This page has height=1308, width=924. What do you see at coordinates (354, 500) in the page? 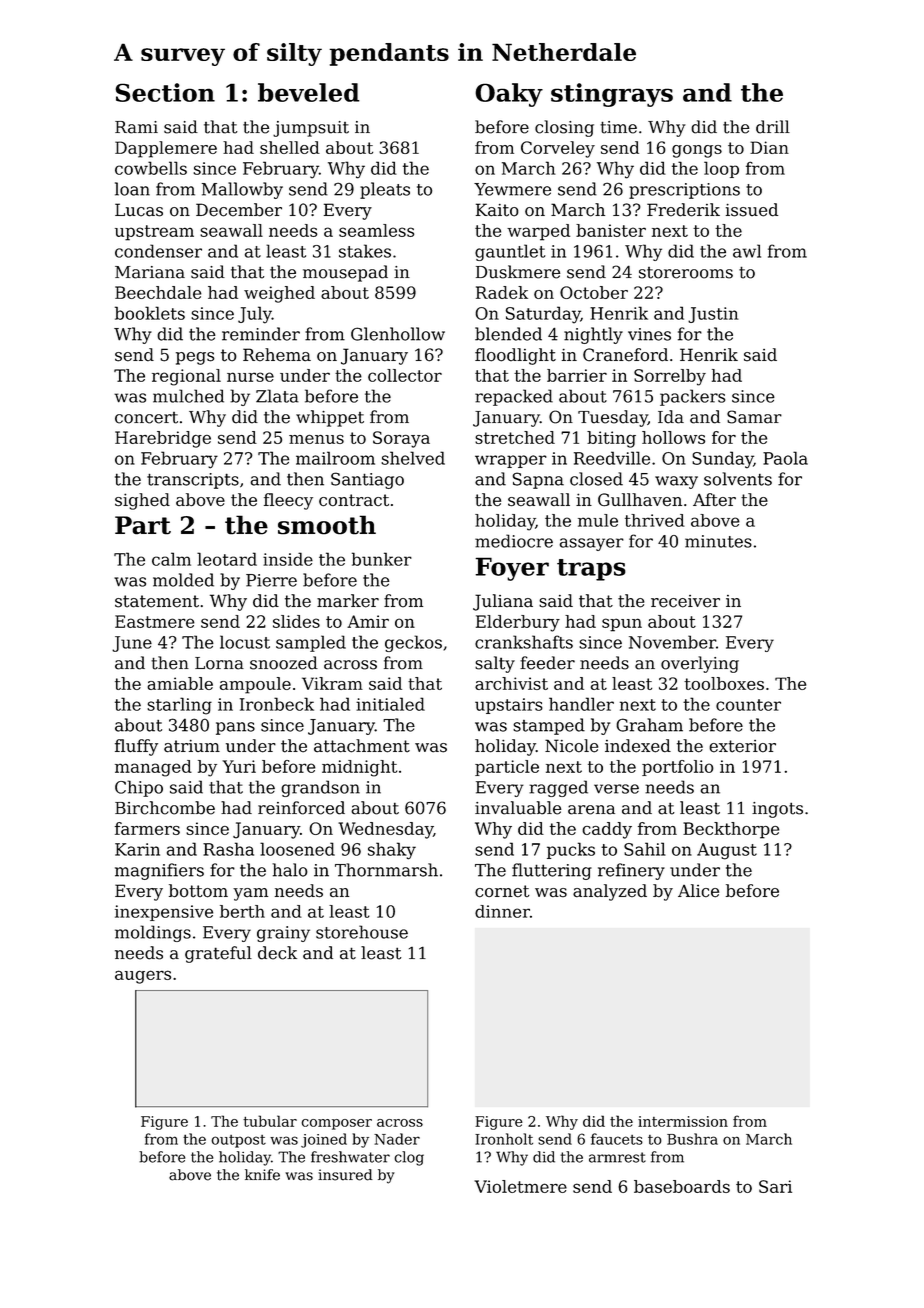
I see `contract` at bounding box center [354, 500].
